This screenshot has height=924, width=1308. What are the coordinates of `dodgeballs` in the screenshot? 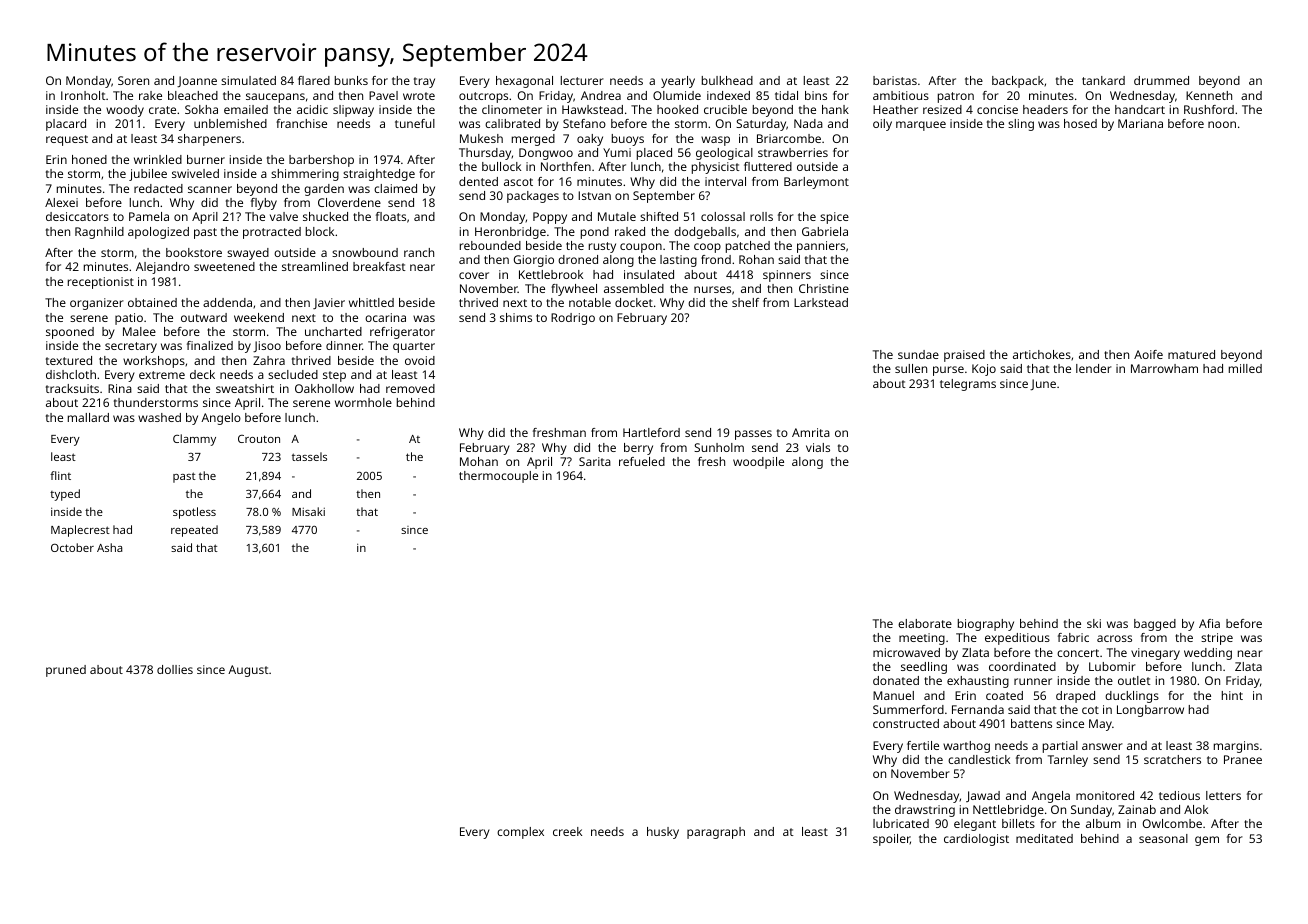 It's located at (705, 233).
